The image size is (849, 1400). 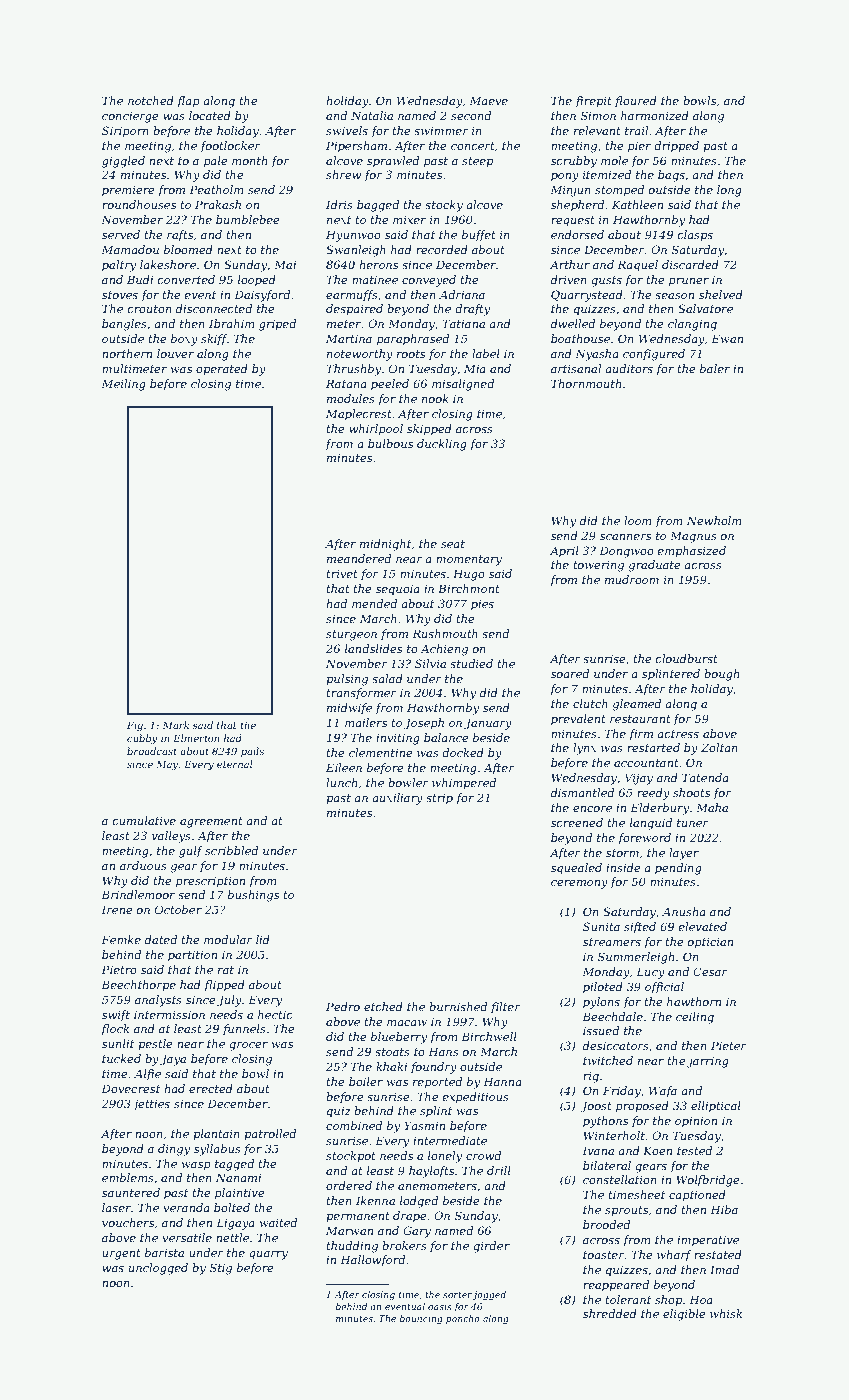 I want to click on bangles, so click(x=124, y=325).
